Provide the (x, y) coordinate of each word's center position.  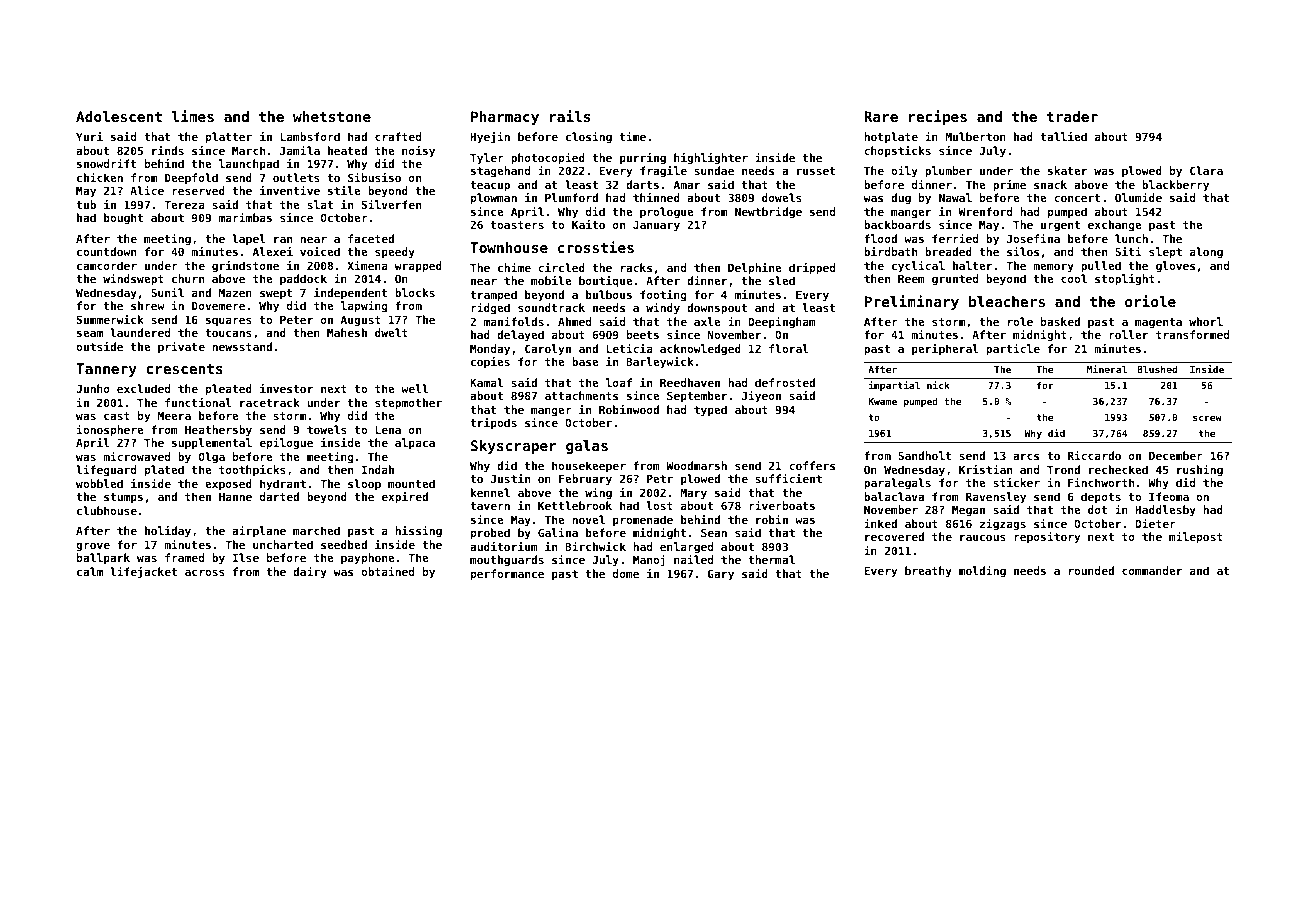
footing (663, 296)
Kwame (883, 401)
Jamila (300, 150)
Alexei (273, 251)
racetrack (270, 402)
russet (816, 171)
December (1176, 455)
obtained (387, 571)
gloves (1175, 267)
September (697, 397)
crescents (184, 369)
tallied (1063, 136)
